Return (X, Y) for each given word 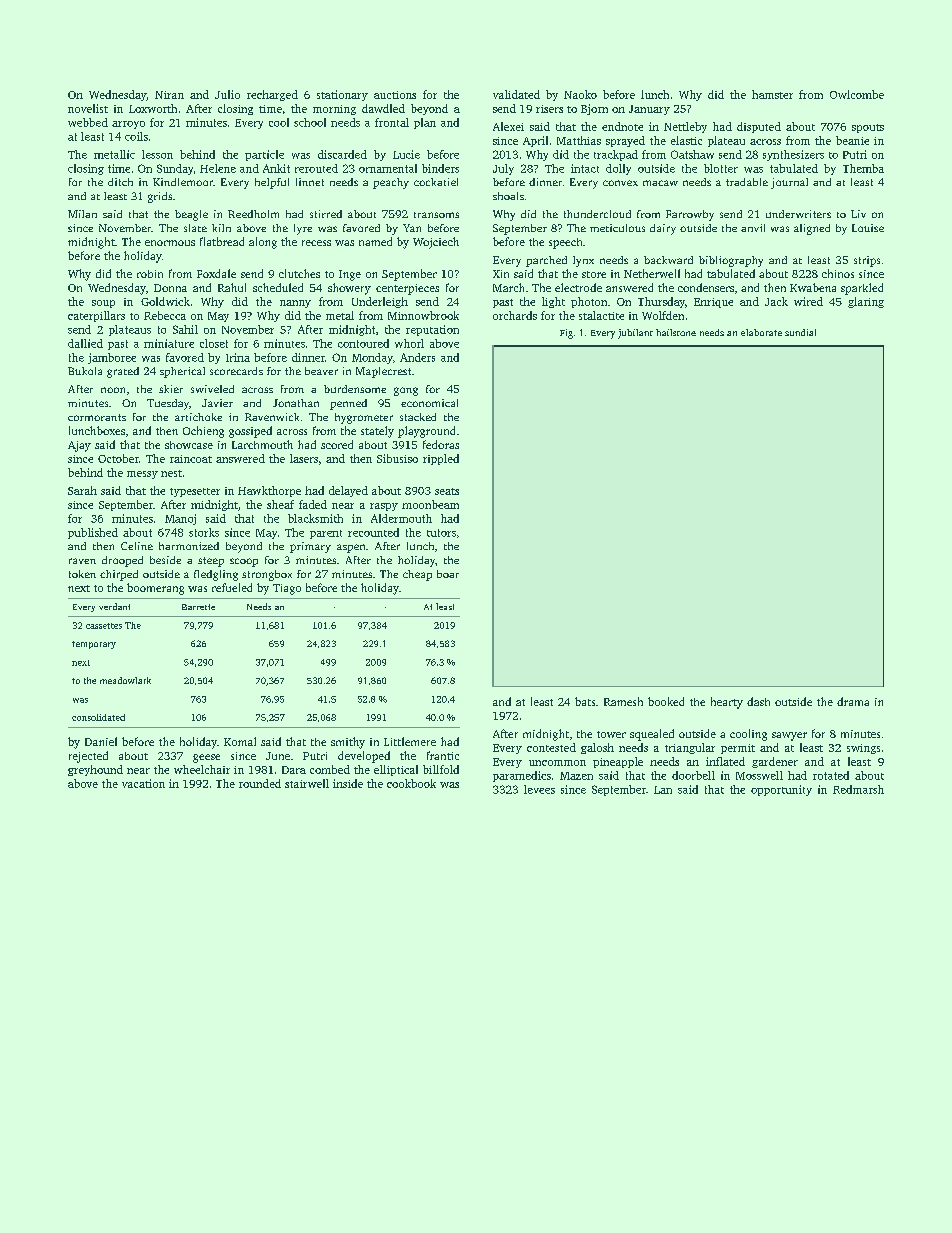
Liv (858, 214)
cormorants (97, 417)
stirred (326, 214)
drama (853, 701)
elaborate (761, 332)
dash (758, 701)
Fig (566, 334)
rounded (260, 783)
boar (448, 574)
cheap (417, 575)
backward (668, 260)
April (535, 141)
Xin (501, 274)
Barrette (198, 607)
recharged (272, 95)
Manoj (180, 519)
